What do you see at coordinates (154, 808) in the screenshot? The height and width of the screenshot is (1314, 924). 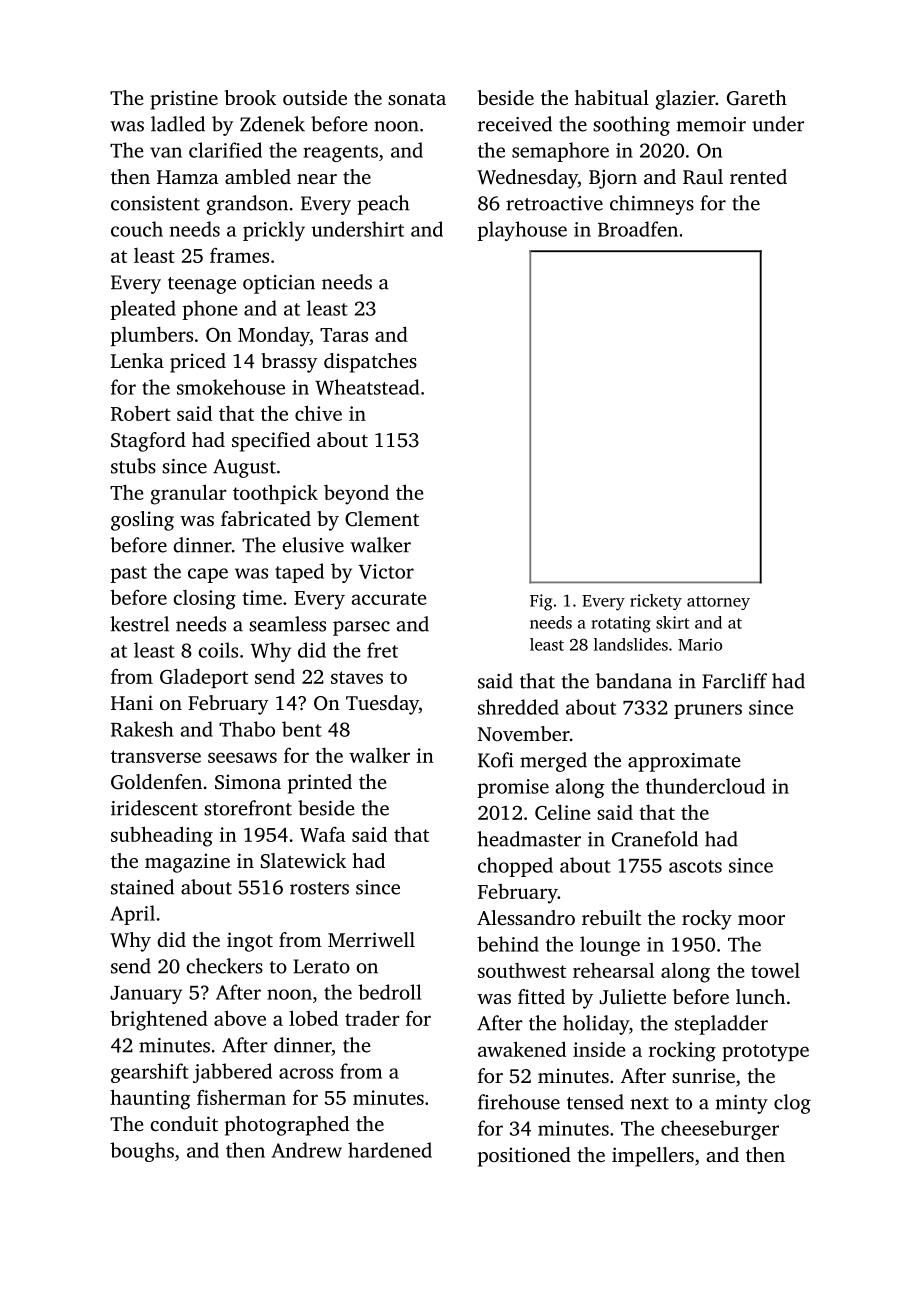 I see `iridescent` at bounding box center [154, 808].
